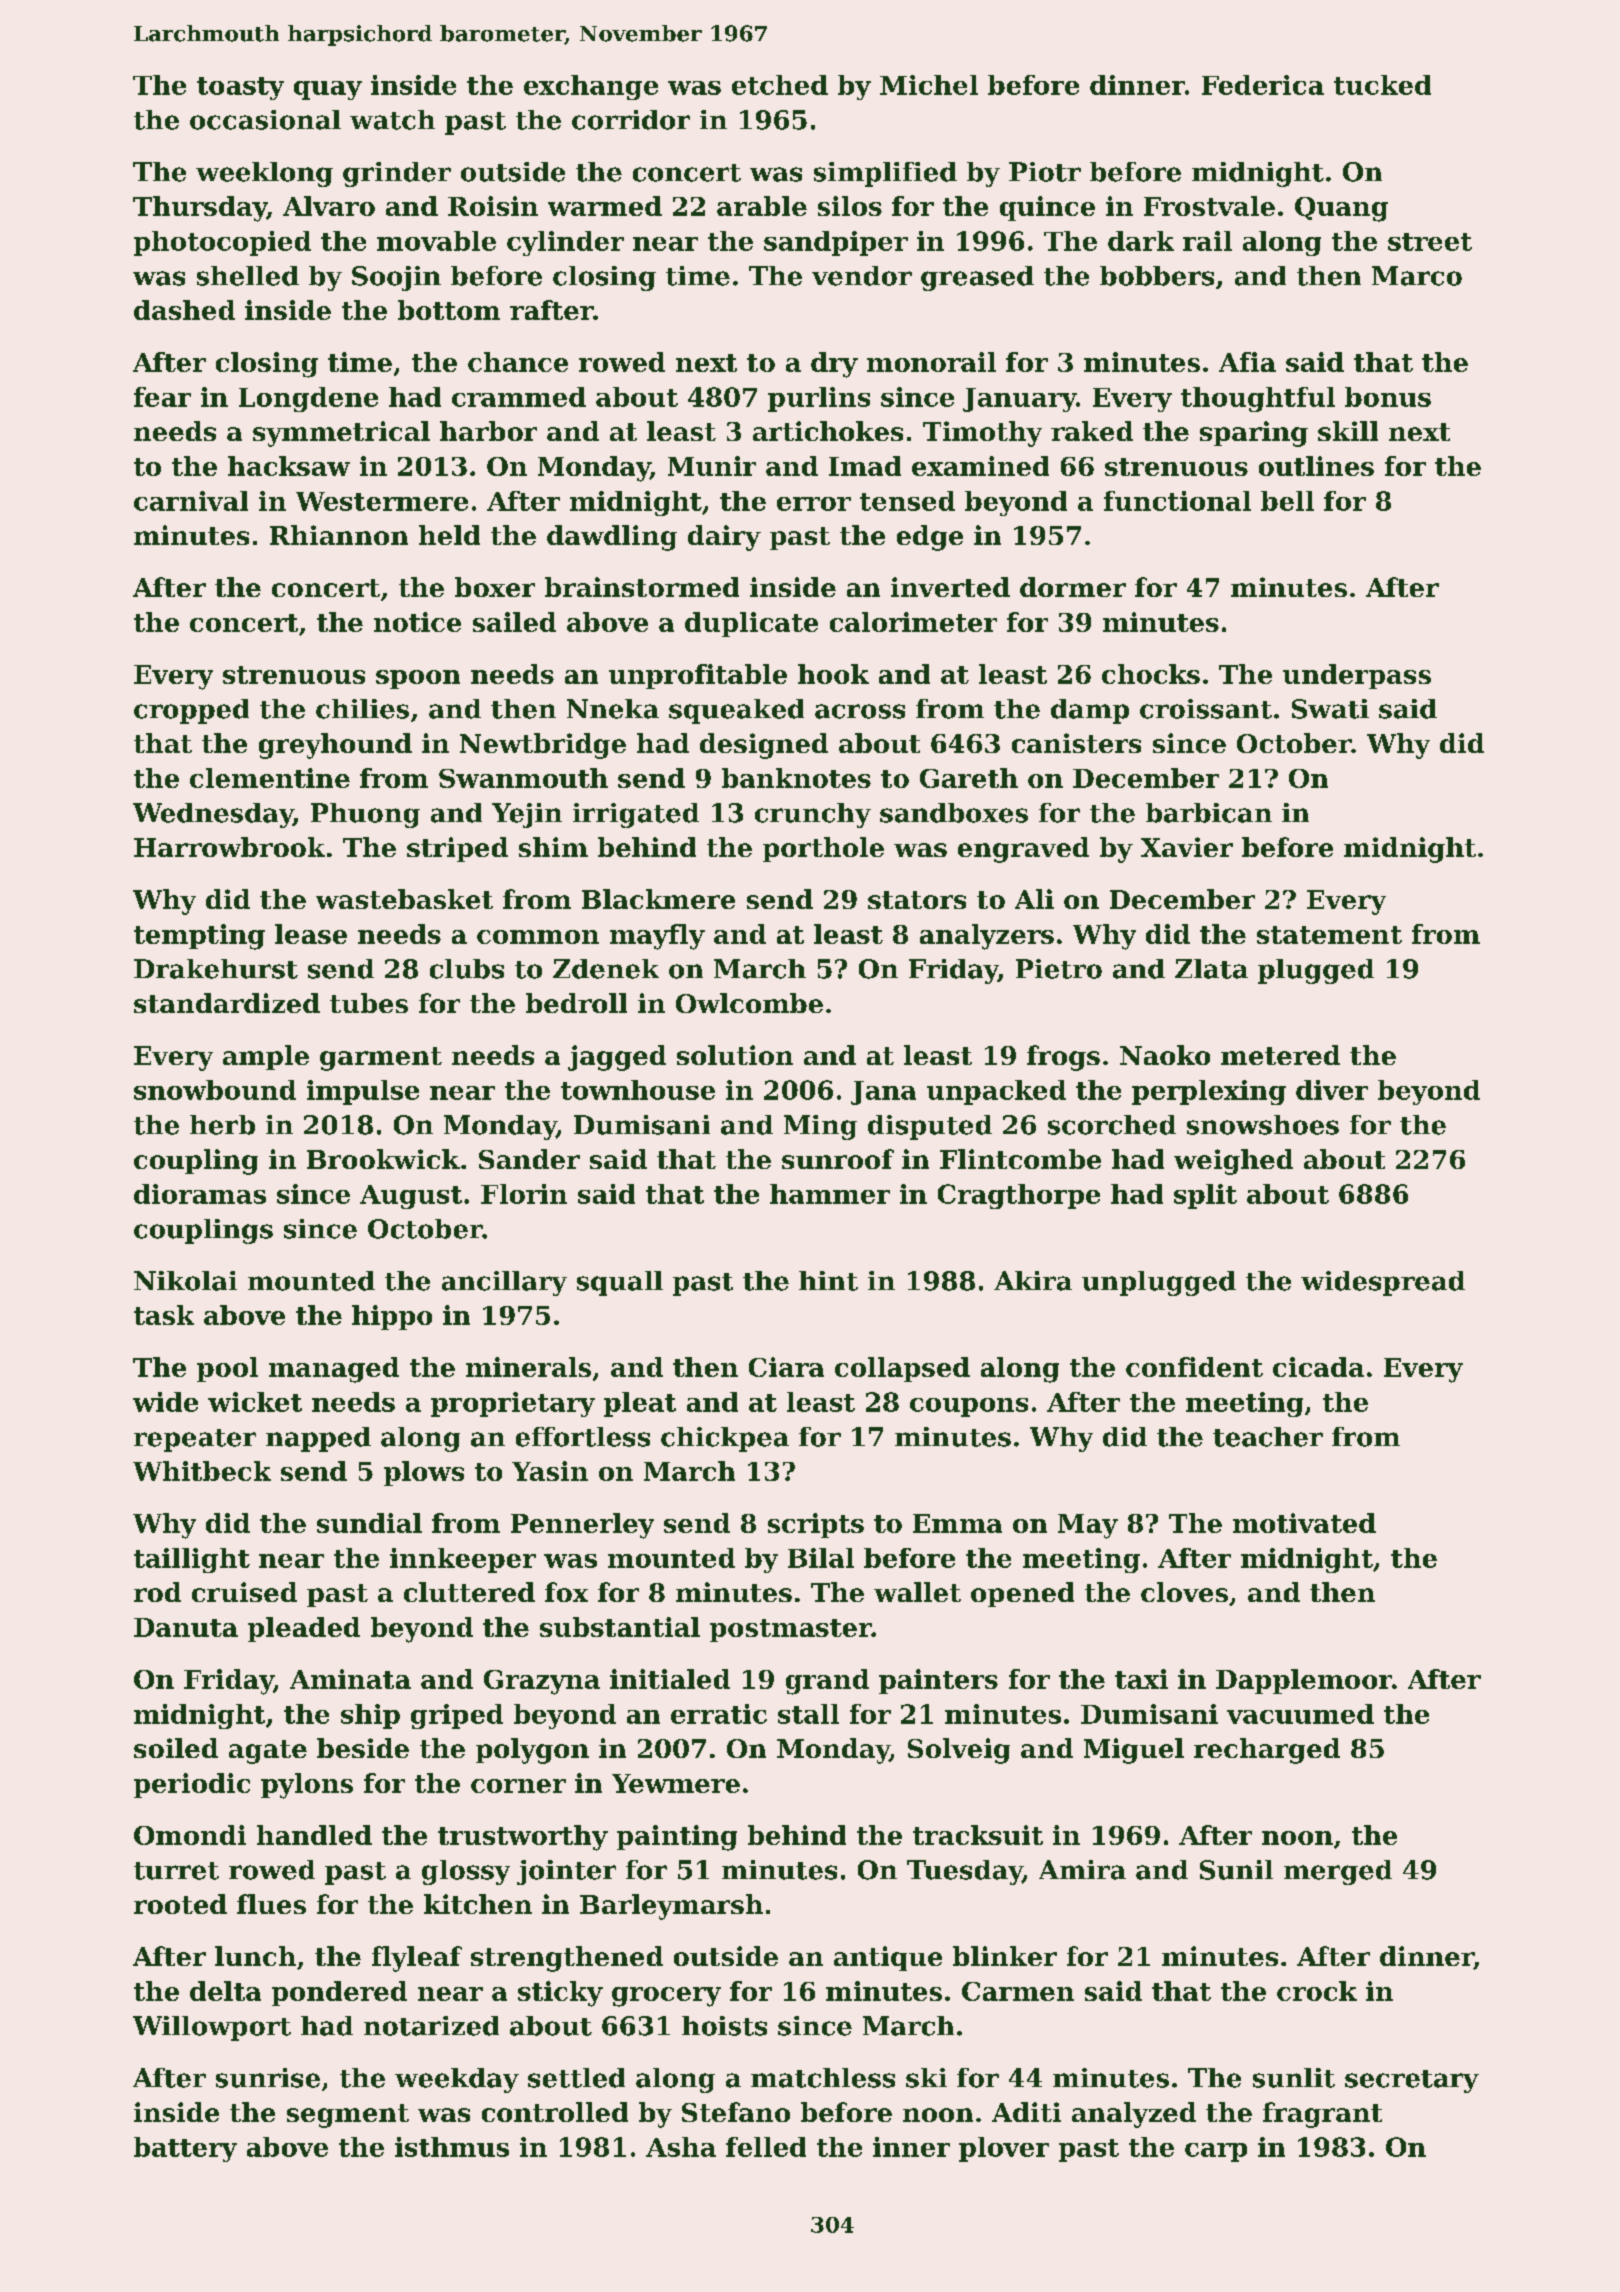 The height and width of the page is (2292, 1620). Describe the element at coordinates (212, 2028) in the page. I see `Willowport` at that location.
